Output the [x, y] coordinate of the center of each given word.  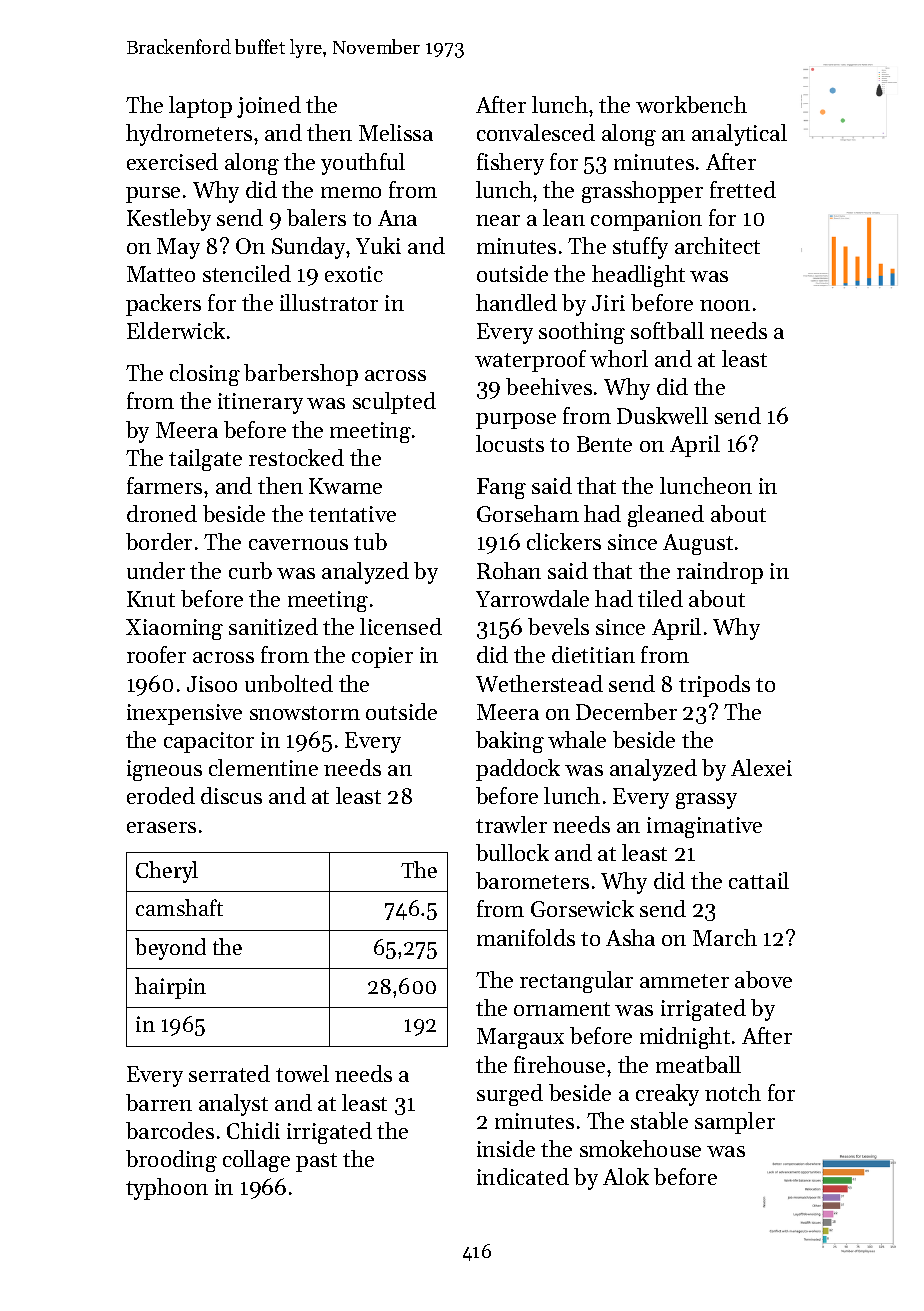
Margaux [520, 1038]
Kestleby [169, 220]
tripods [714, 686]
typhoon [167, 1189]
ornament [562, 1009]
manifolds [526, 937]
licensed [401, 626]
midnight [685, 1038]
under [156, 570]
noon [725, 305]
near [498, 220]
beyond [170, 949]
